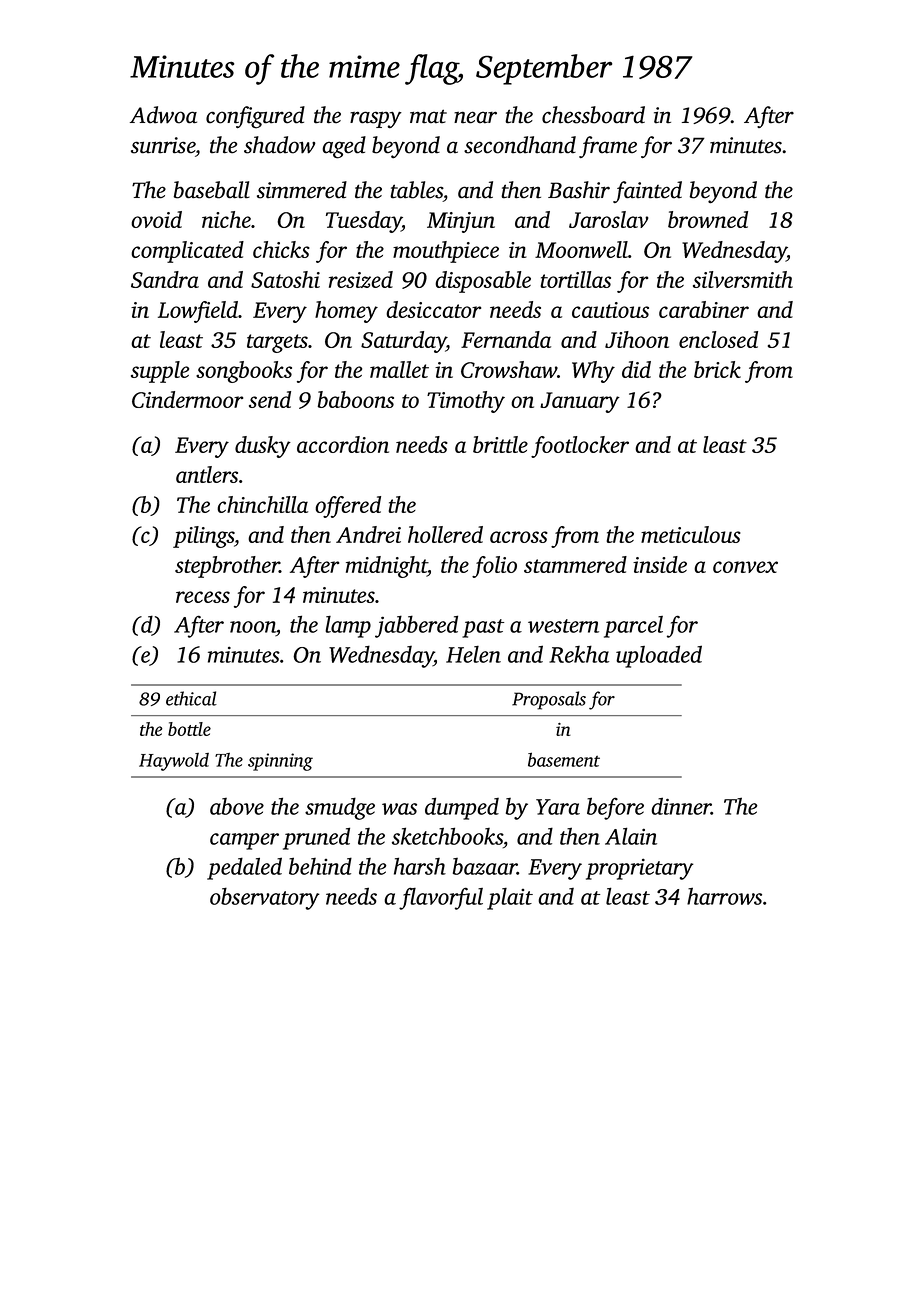 The height and width of the image is (1314, 924). What do you see at coordinates (510, 899) in the image?
I see `plait` at bounding box center [510, 899].
